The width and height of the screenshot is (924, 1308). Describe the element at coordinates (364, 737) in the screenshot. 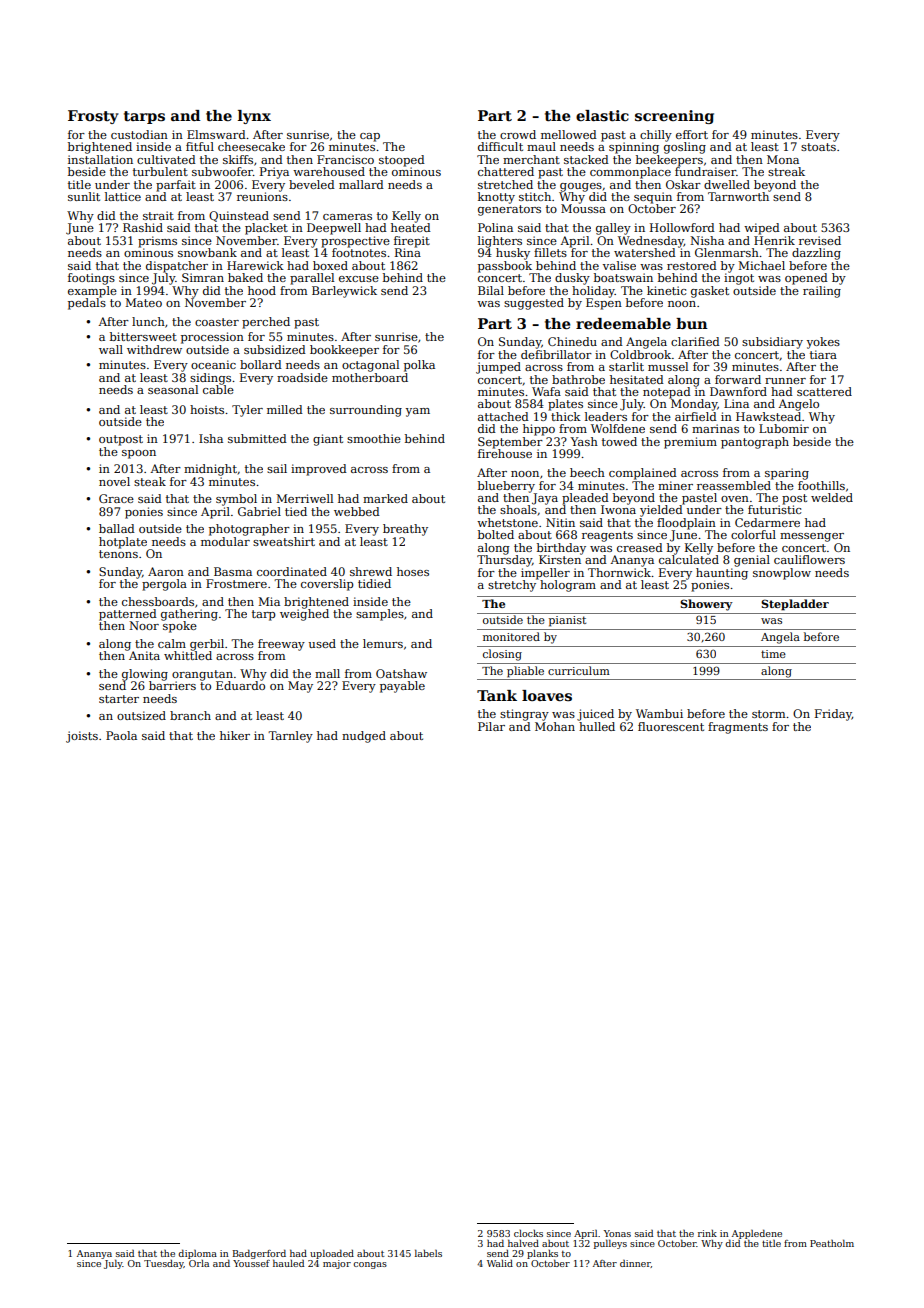

I see `nudged` at that location.
